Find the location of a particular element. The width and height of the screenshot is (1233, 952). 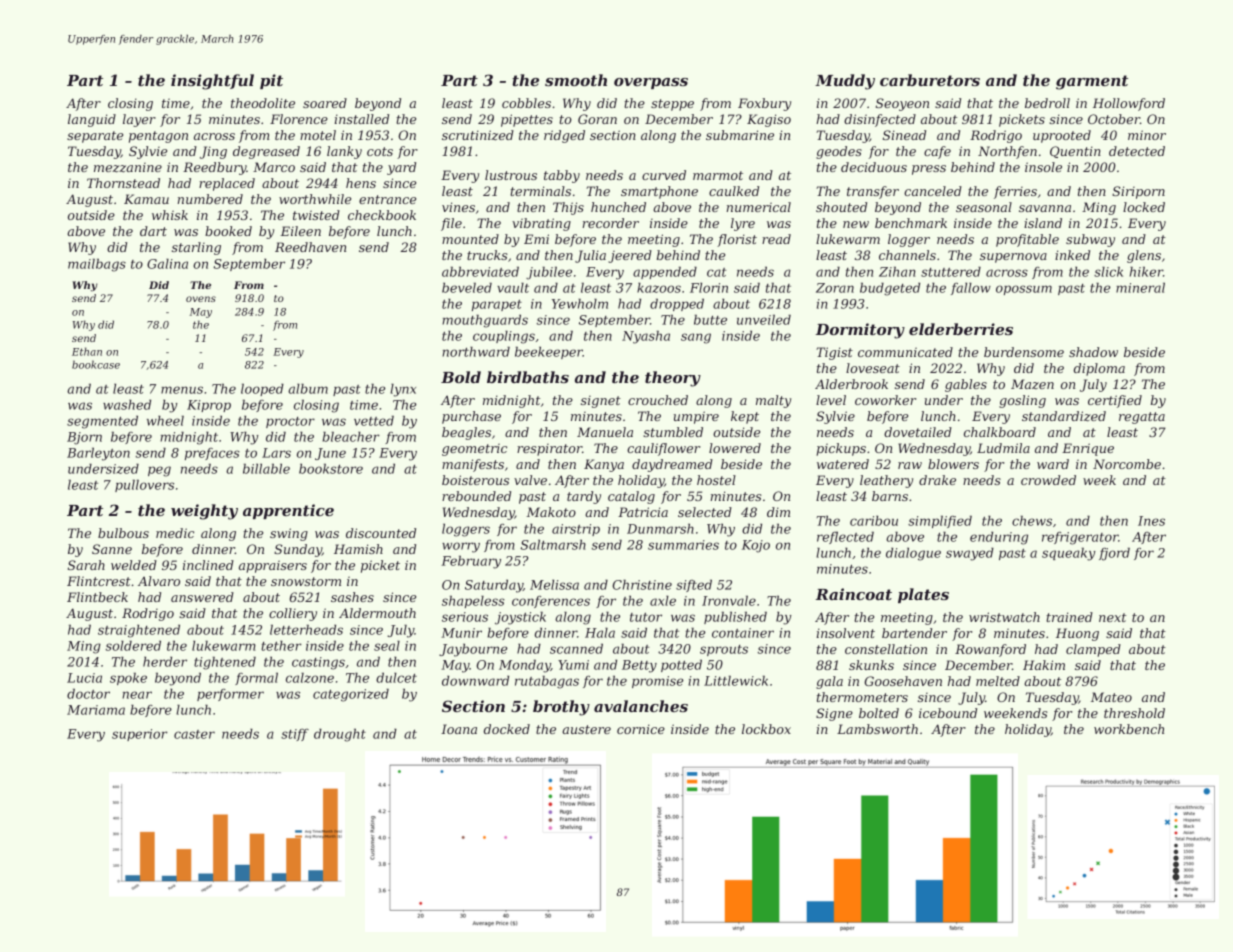

hunched is located at coordinates (618, 207).
